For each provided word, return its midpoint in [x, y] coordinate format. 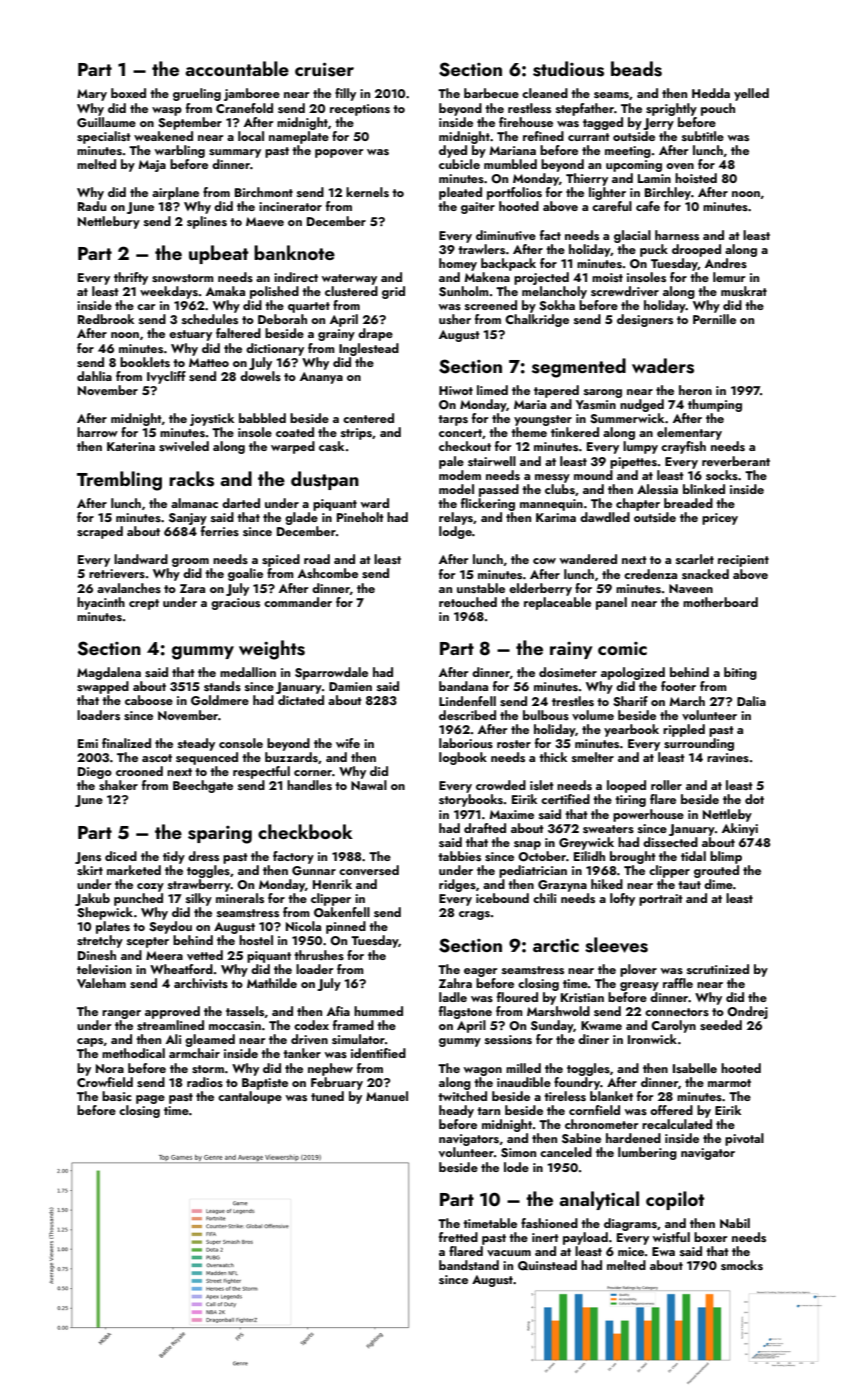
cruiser [324, 69]
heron [695, 390]
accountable [237, 68]
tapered [556, 391]
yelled [751, 94]
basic [117, 1096]
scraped [100, 532]
